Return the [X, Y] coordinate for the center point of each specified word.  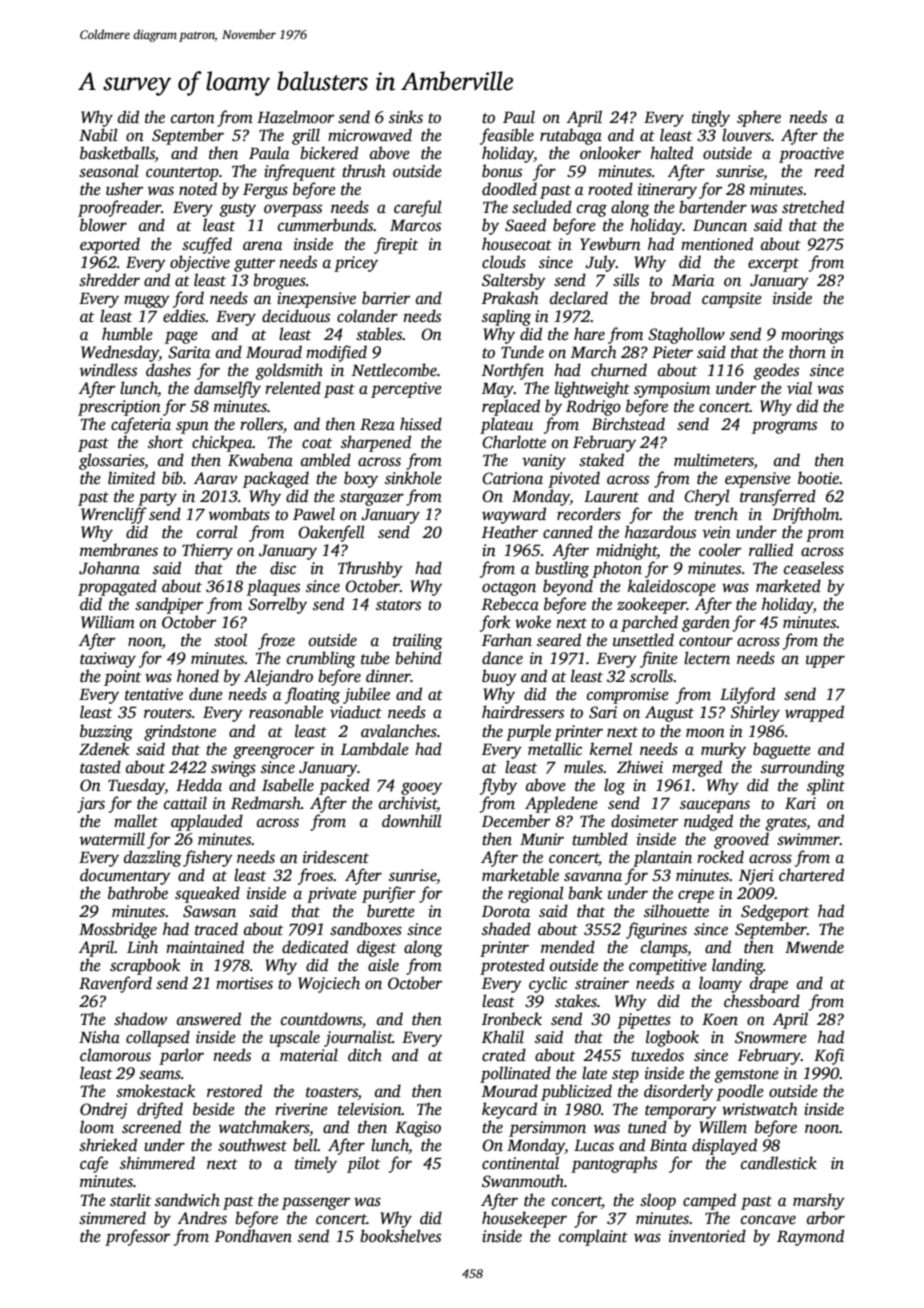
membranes [119, 550]
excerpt [773, 265]
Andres [202, 1218]
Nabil [98, 135]
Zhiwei [640, 767]
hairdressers [523, 712]
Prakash [510, 298]
